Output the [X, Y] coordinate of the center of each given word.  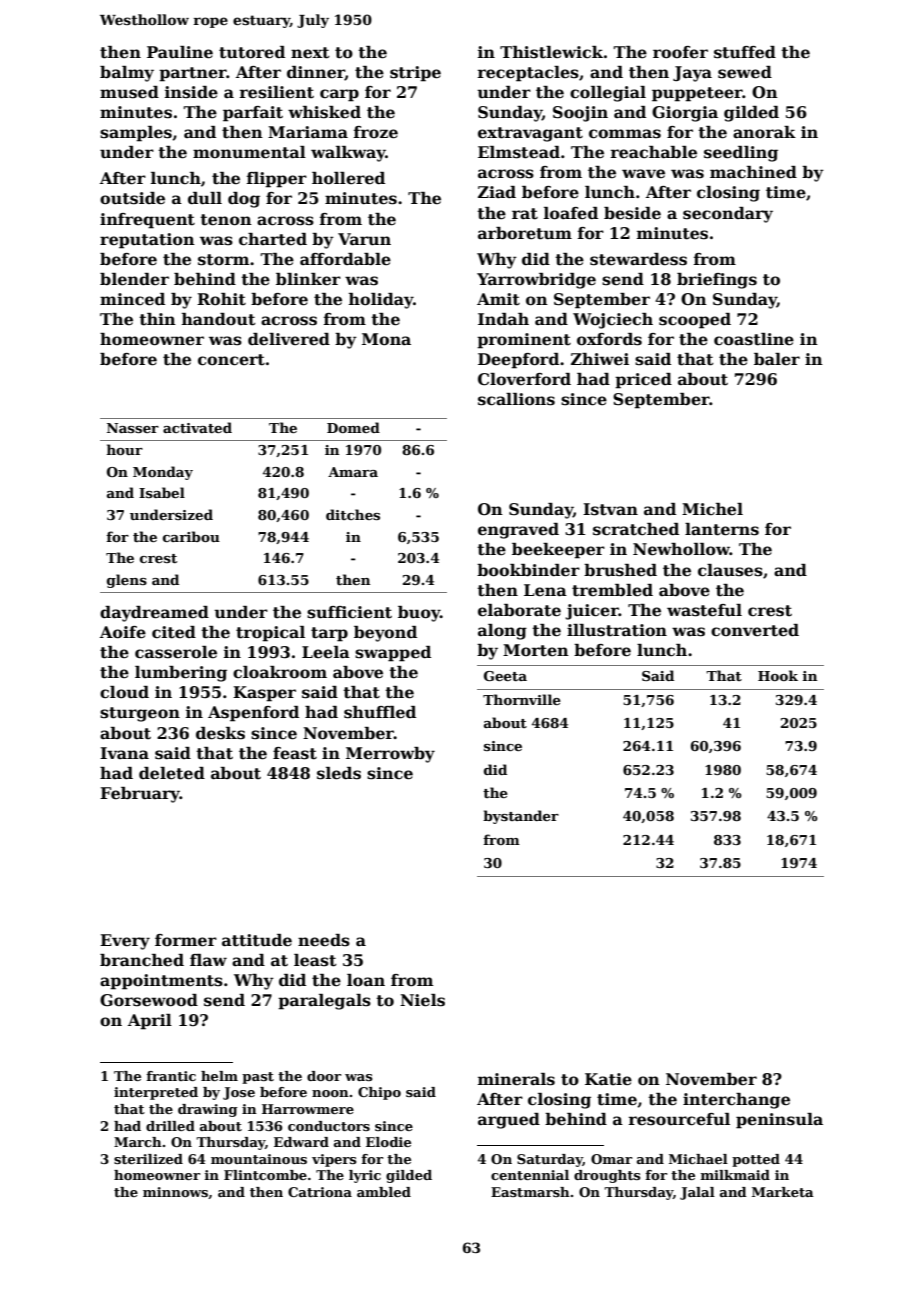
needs [324, 940]
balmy [127, 74]
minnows [175, 1192]
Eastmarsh [530, 1192]
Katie [608, 1079]
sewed [745, 72]
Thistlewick [551, 52]
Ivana [124, 753]
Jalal [697, 1193]
